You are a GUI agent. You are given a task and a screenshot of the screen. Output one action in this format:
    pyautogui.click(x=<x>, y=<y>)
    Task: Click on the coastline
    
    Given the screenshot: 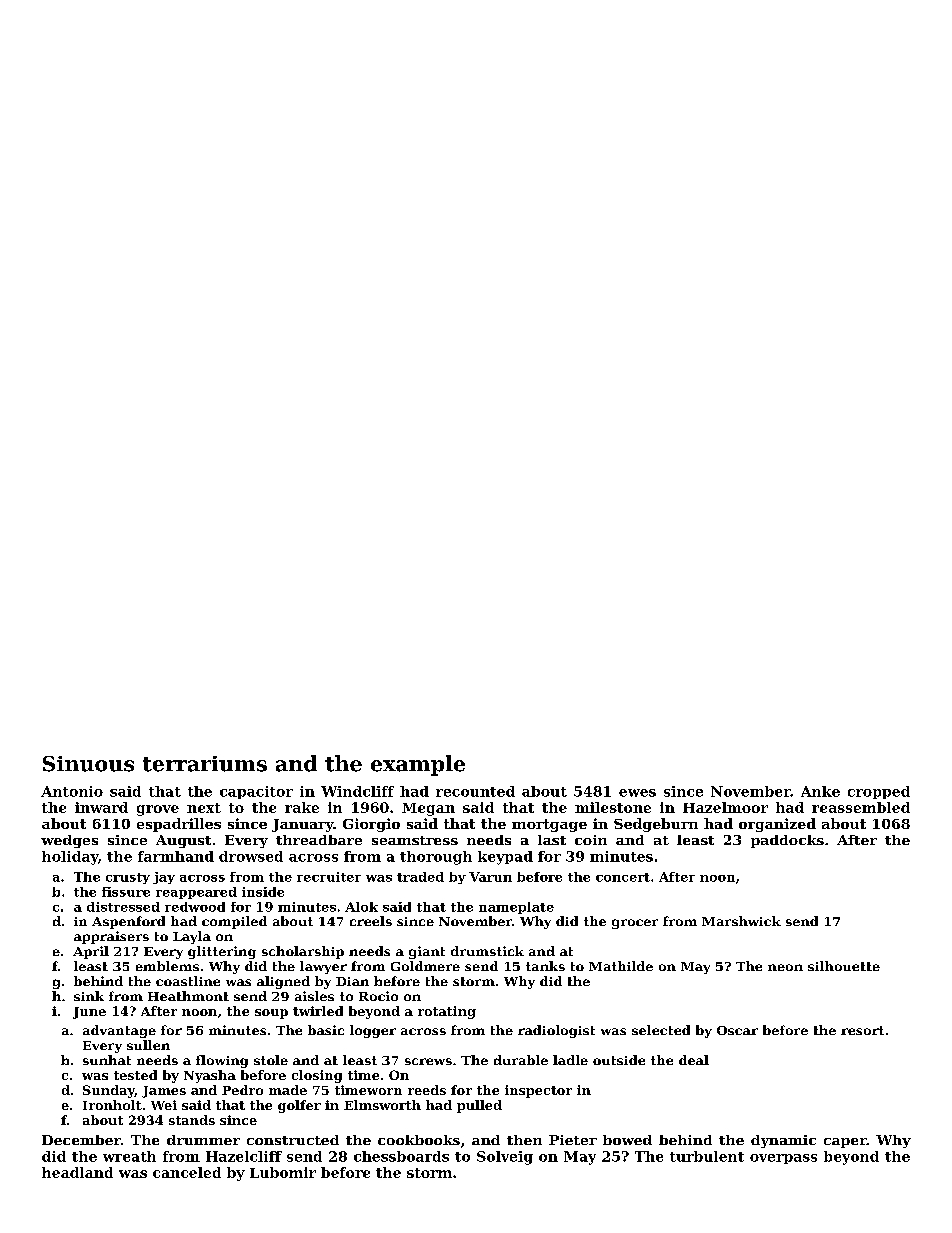 What is the action you would take?
    pyautogui.click(x=188, y=981)
